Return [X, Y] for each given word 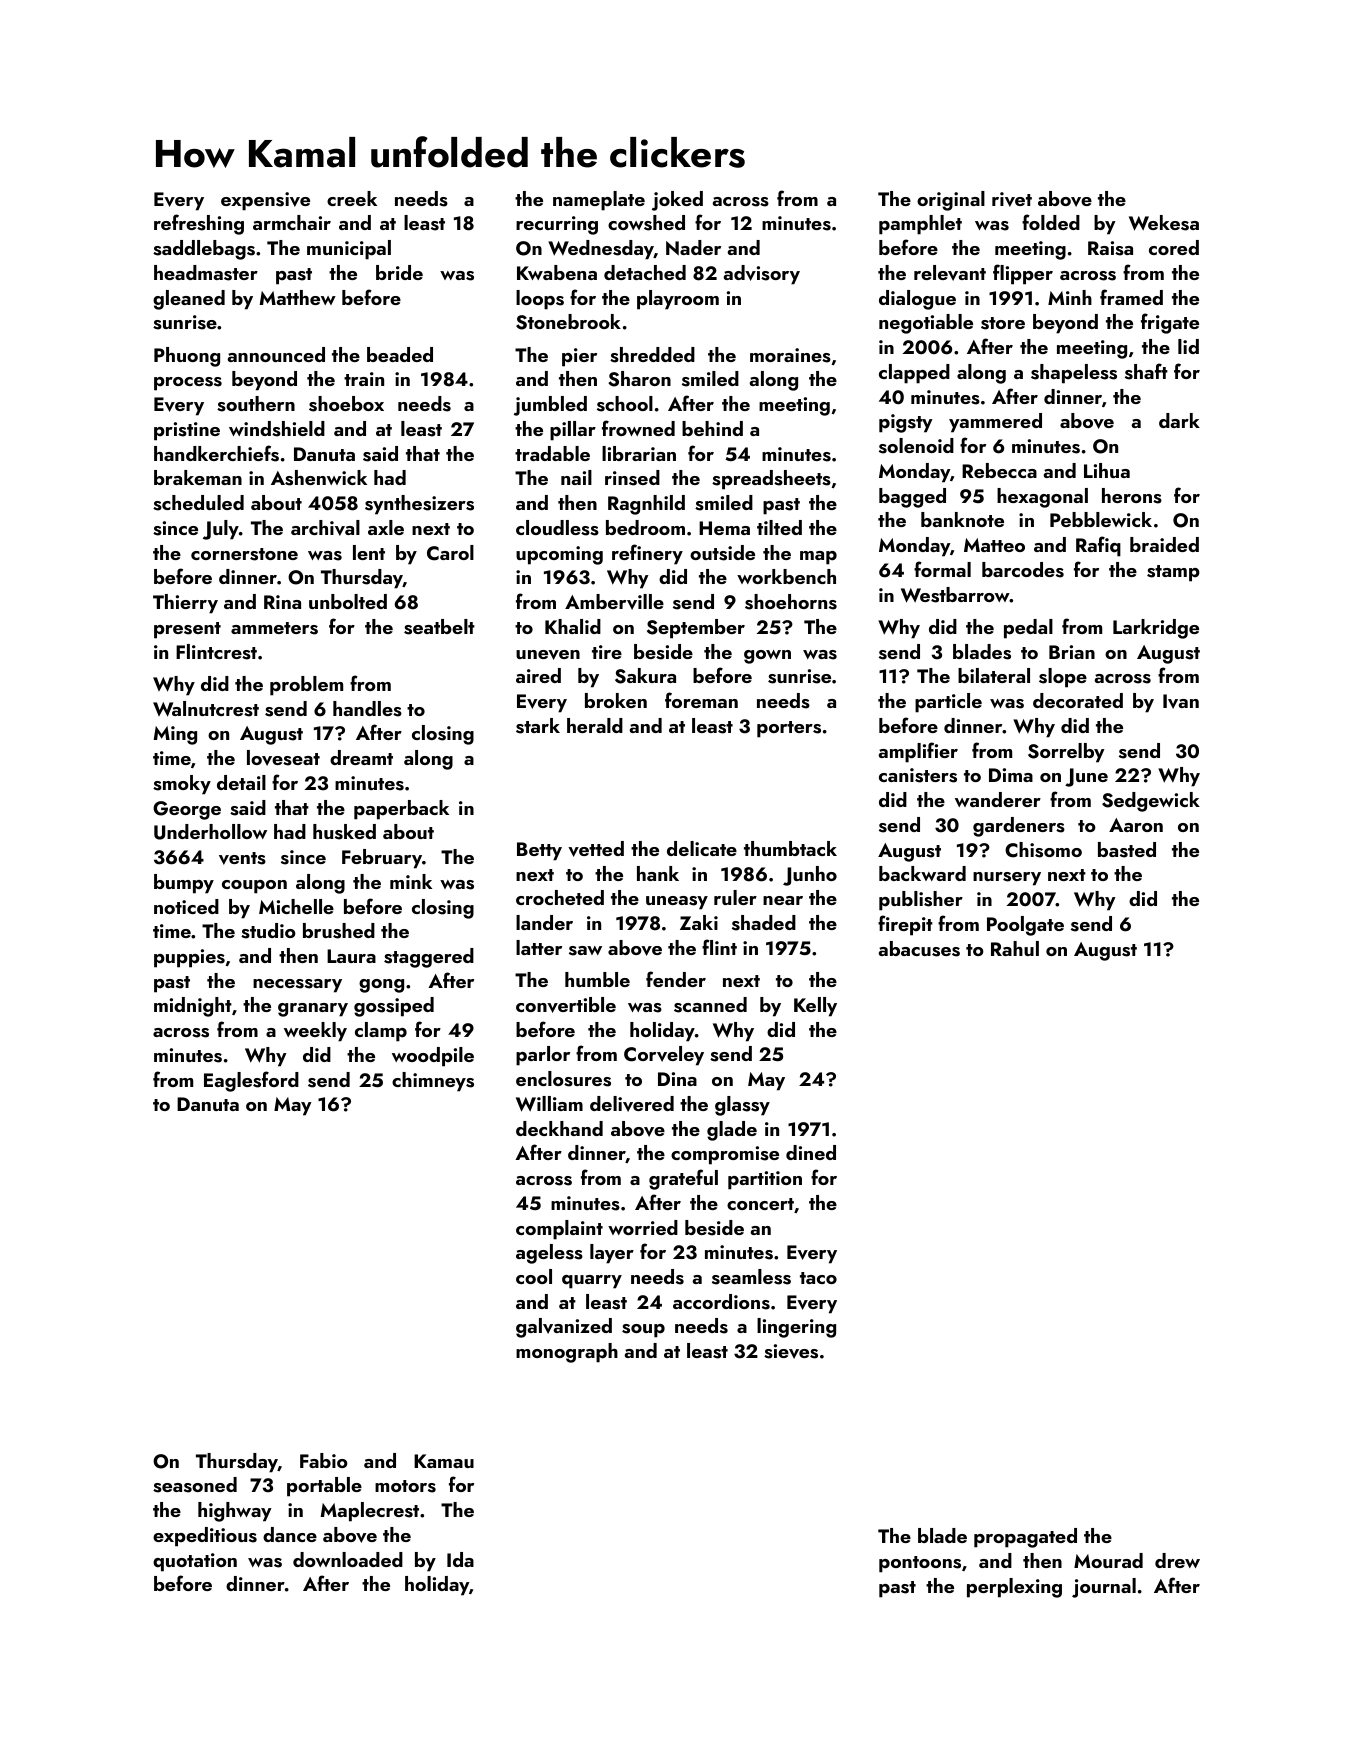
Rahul [1015, 948]
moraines [790, 355]
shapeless [1074, 374]
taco [818, 1278]
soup [643, 1331]
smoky [182, 785]
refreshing [199, 224]
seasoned [195, 1485]
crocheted [560, 897]
